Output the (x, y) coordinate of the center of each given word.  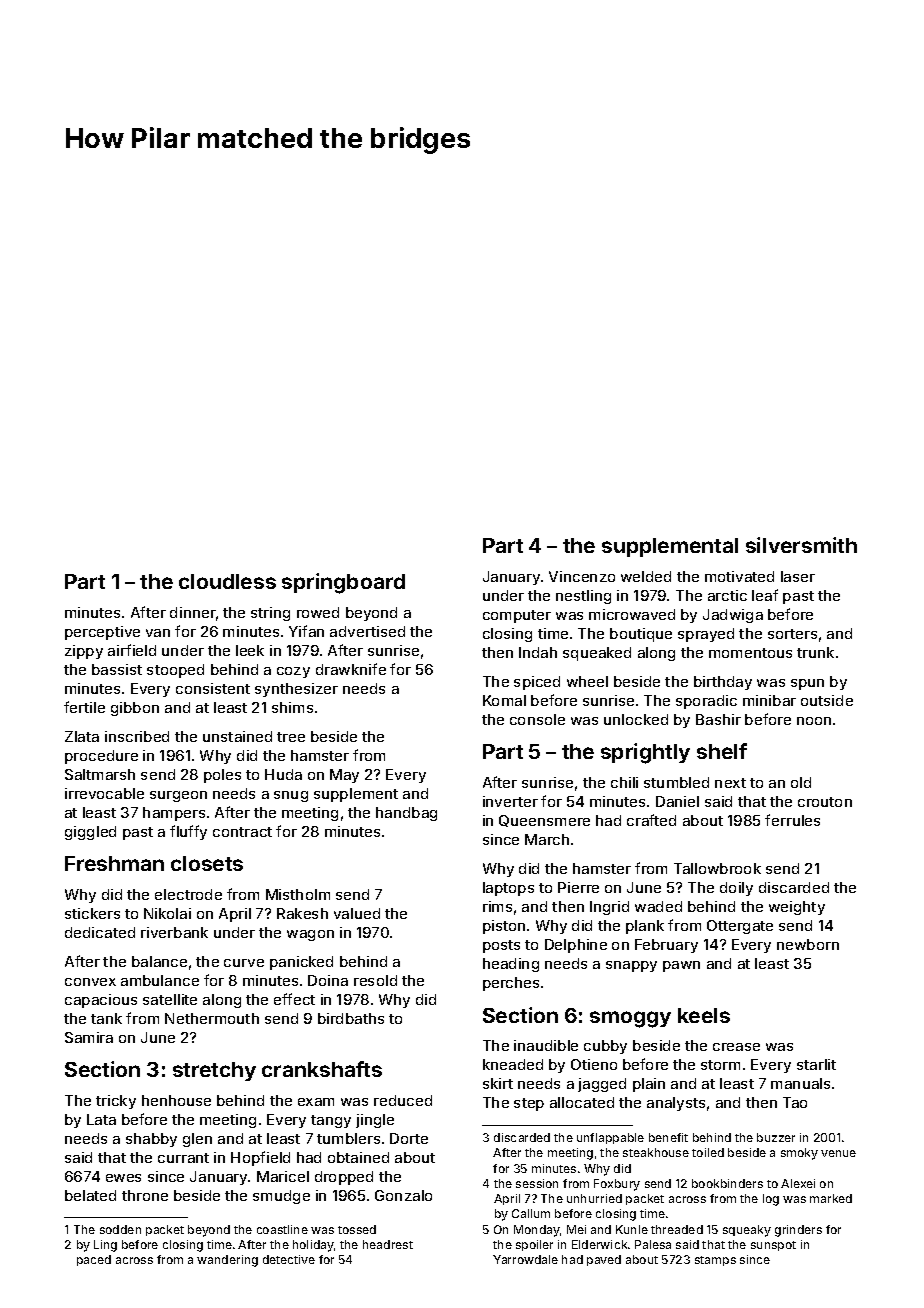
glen (197, 1140)
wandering (227, 1261)
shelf (722, 751)
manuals (800, 1083)
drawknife (351, 669)
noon (814, 721)
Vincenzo (582, 576)
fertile (84, 707)
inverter (510, 801)
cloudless (227, 581)
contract (242, 832)
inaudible (546, 1045)
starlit (816, 1064)
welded (646, 576)
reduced (403, 1100)
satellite (170, 999)
